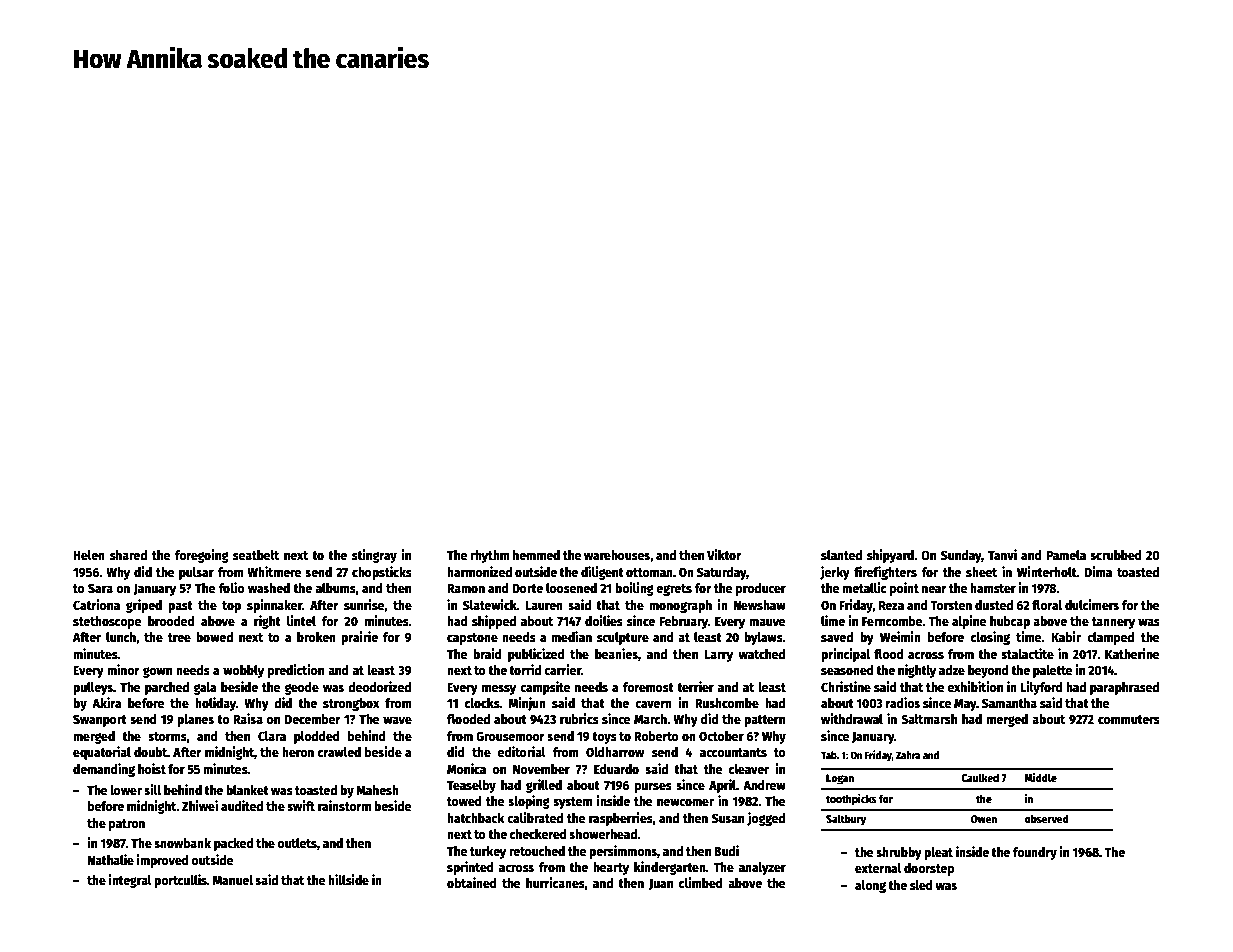  I want to click on editorial, so click(522, 751).
